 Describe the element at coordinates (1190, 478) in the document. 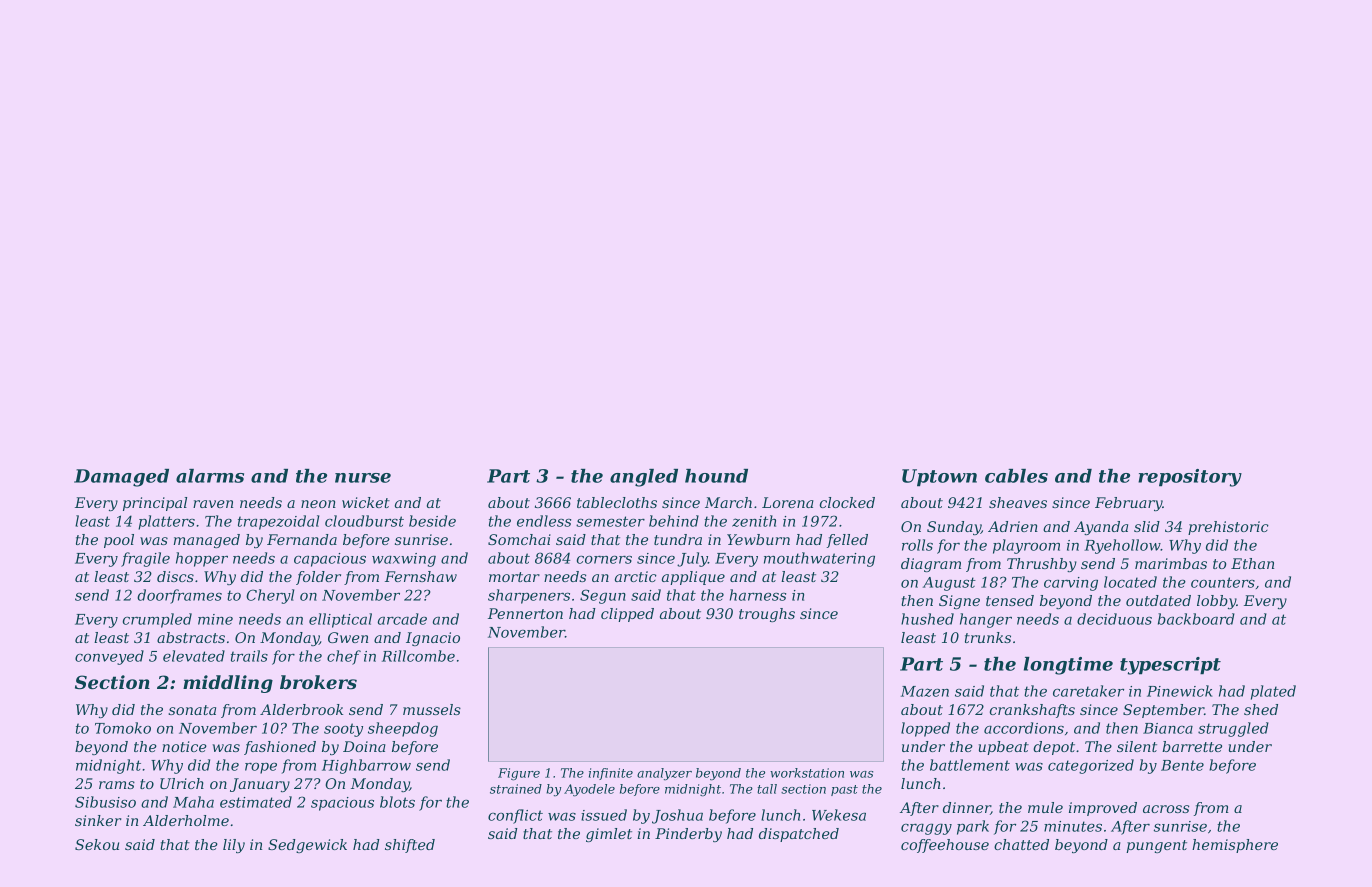

I see `repository` at that location.
